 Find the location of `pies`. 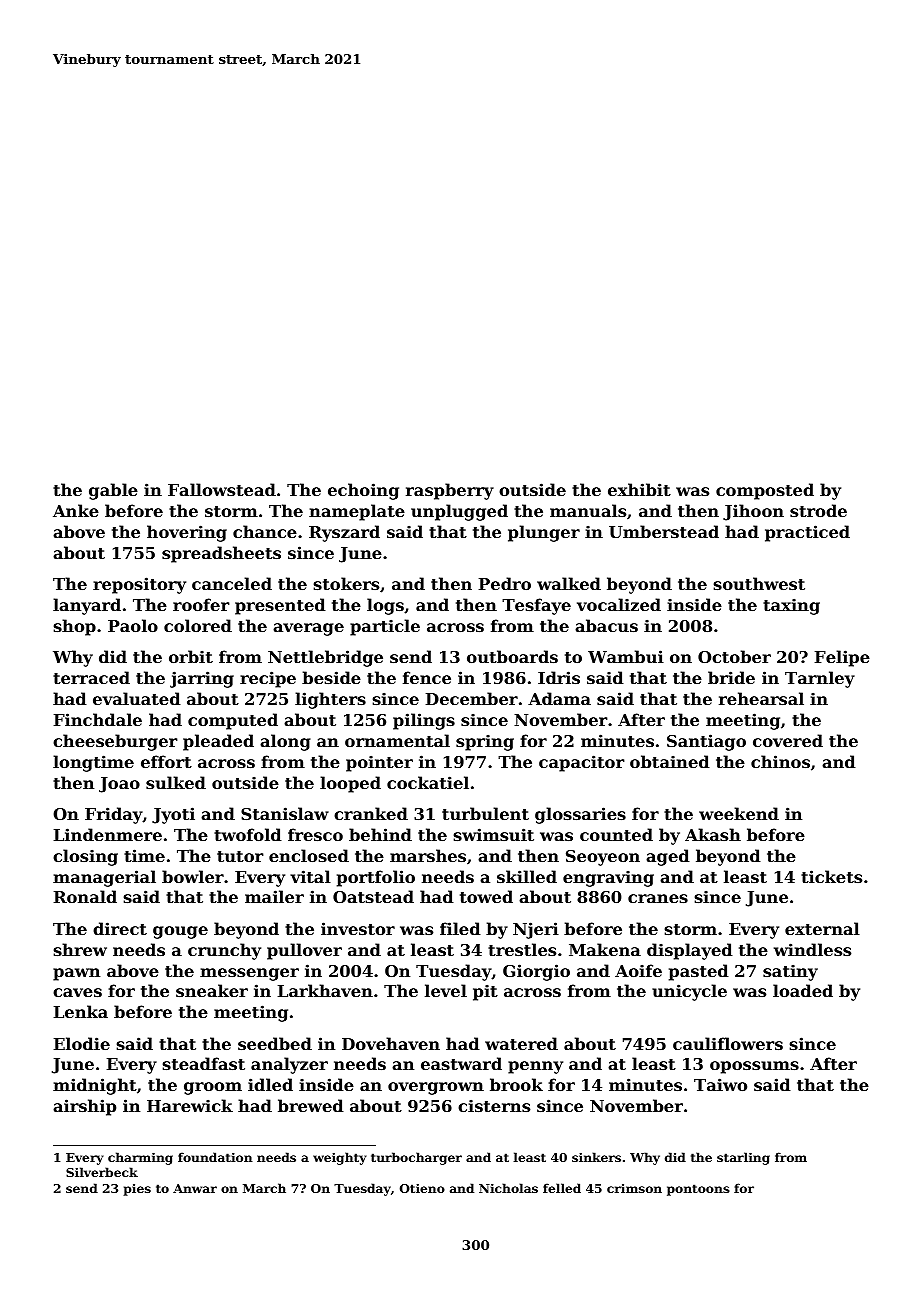

pies is located at coordinates (137, 1190).
